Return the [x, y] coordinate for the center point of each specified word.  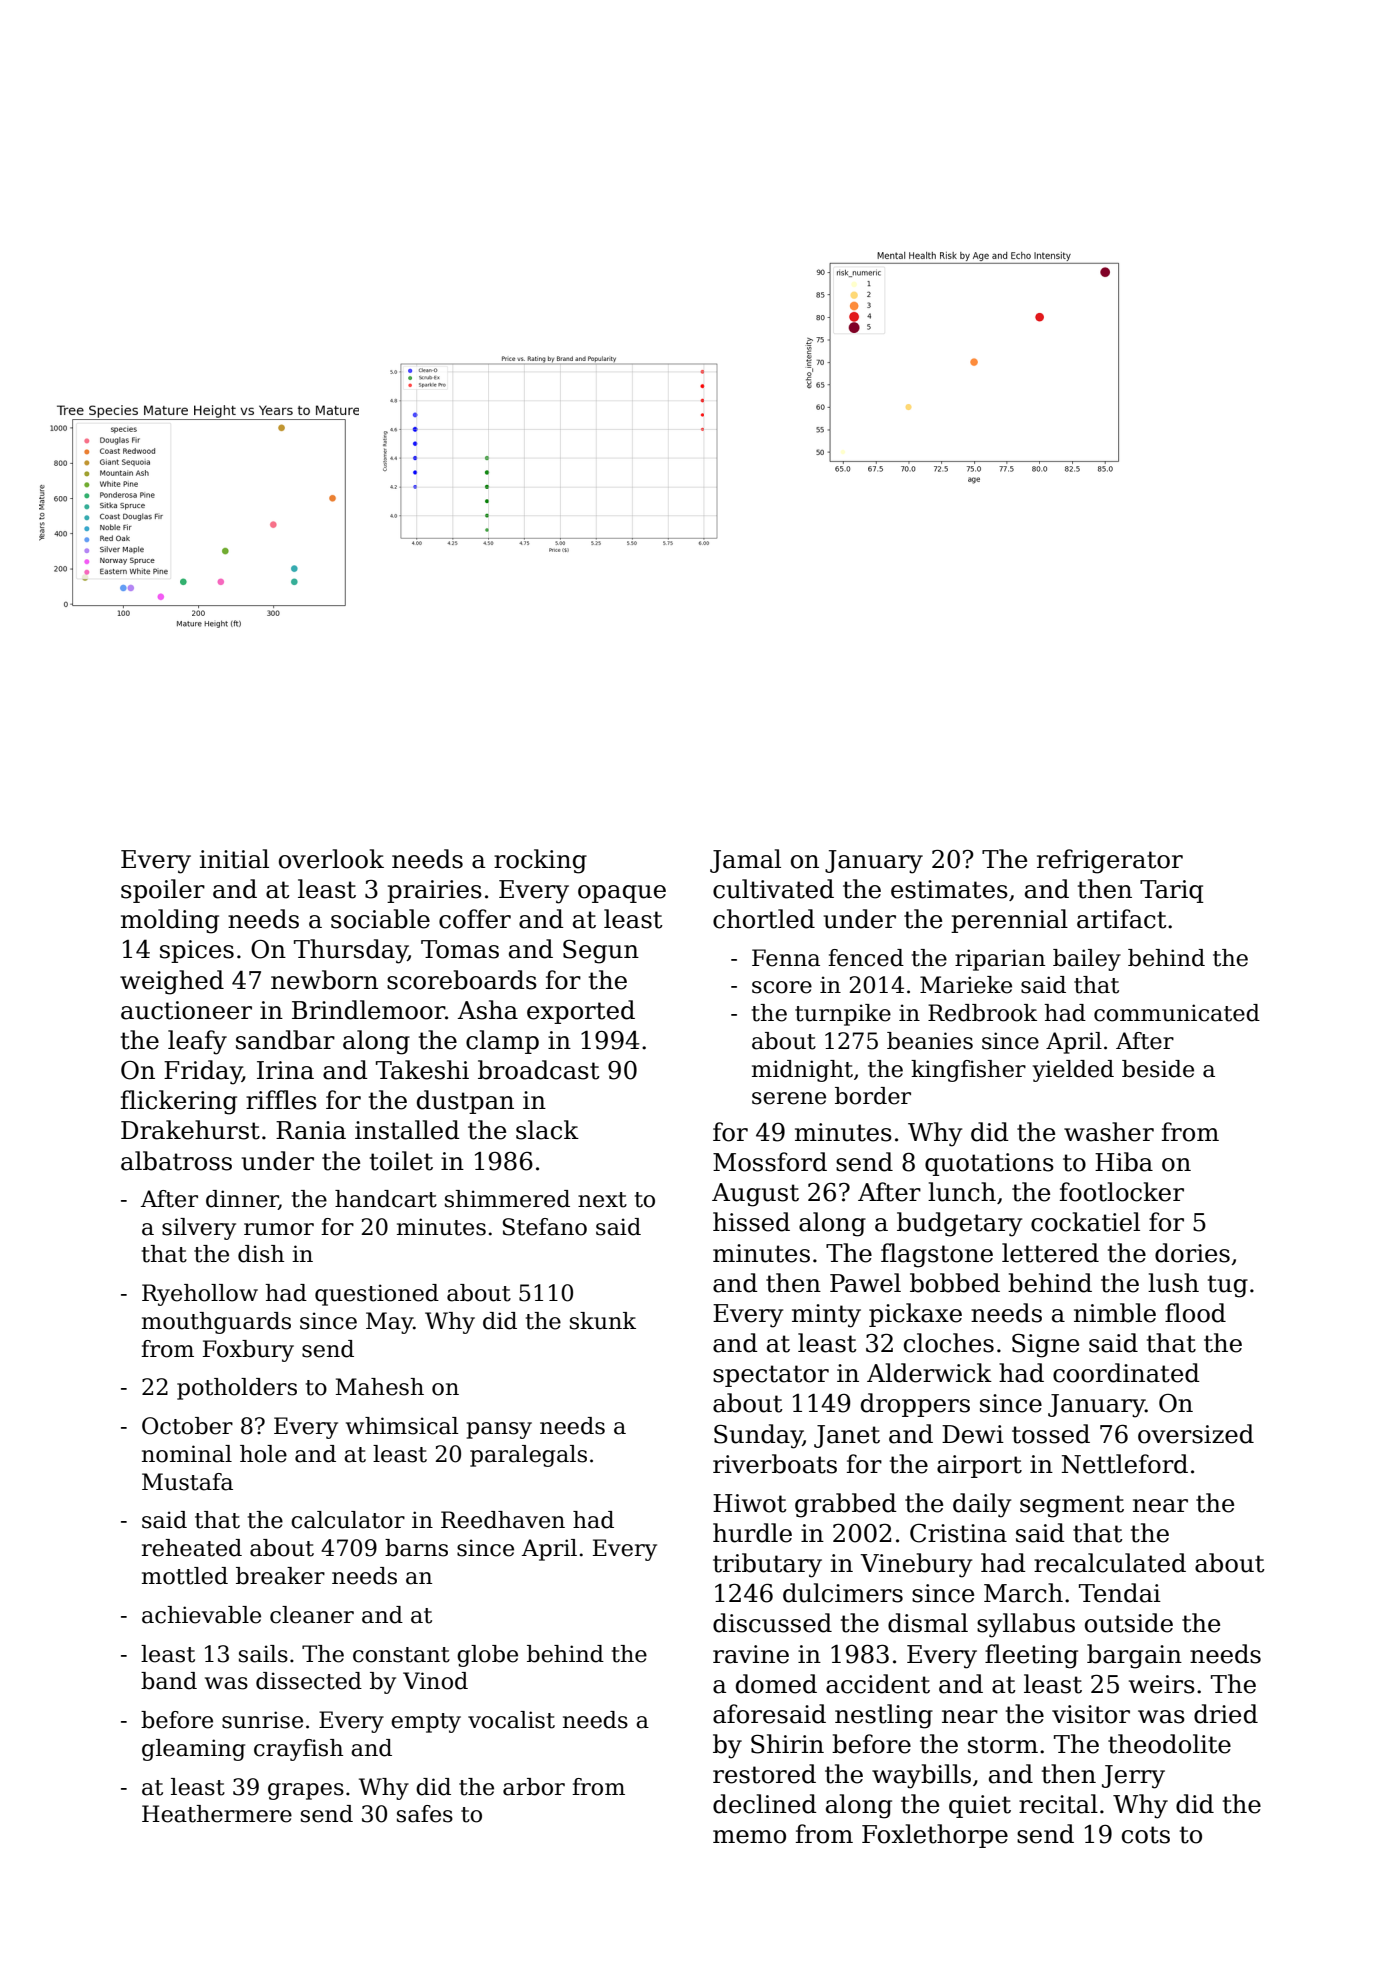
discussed [772, 1623]
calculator [348, 1520]
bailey [1087, 960]
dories [1192, 1253]
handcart [386, 1199]
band [169, 1681]
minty [826, 1316]
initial [234, 859]
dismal [928, 1623]
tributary [767, 1565]
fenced [866, 958]
